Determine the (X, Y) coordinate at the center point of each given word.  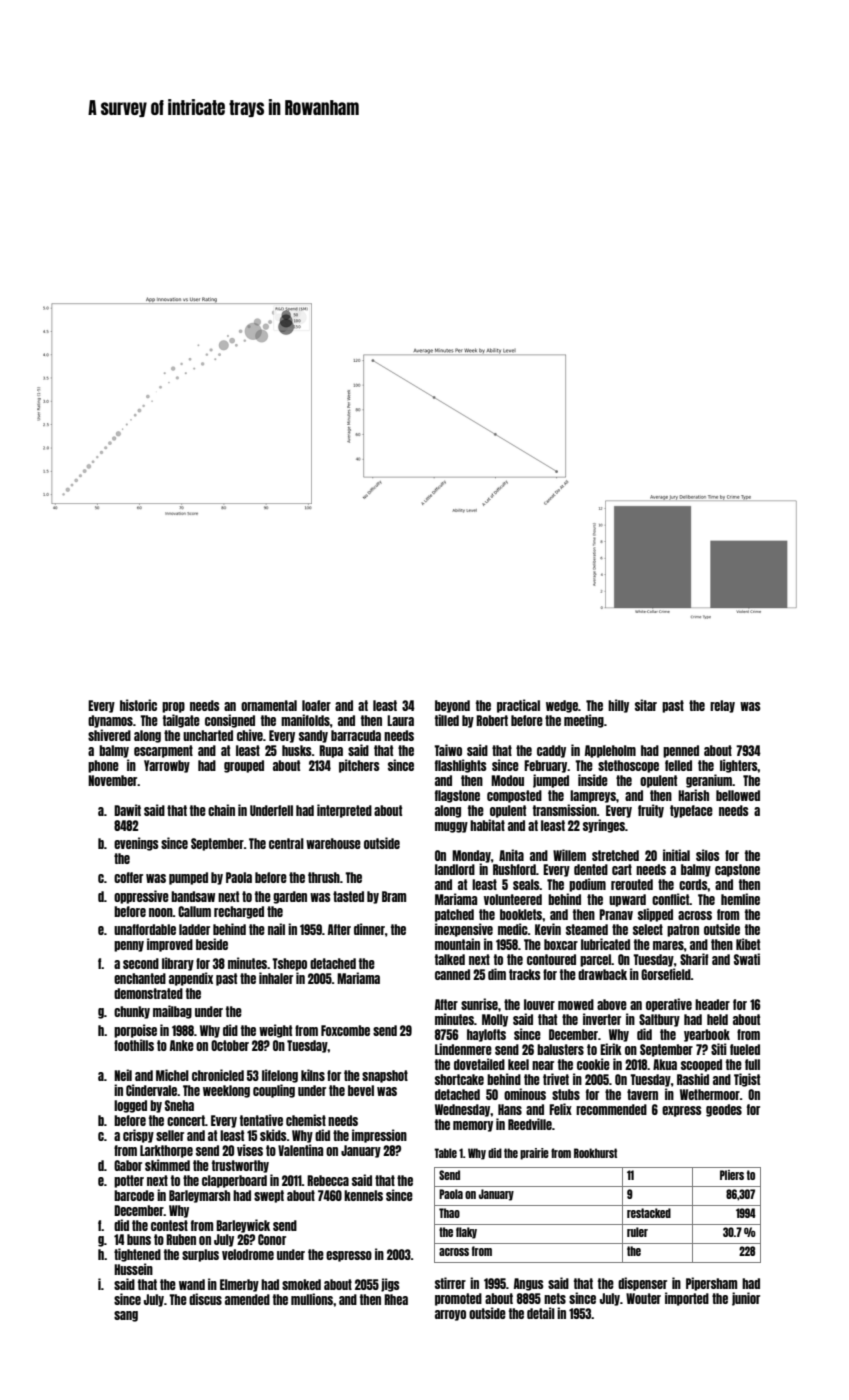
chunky (132, 1012)
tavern (642, 1094)
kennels (363, 1195)
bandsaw (193, 896)
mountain (457, 944)
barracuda (356, 735)
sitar (646, 705)
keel (518, 1064)
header (712, 1004)
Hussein (133, 1269)
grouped (244, 766)
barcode (134, 1195)
